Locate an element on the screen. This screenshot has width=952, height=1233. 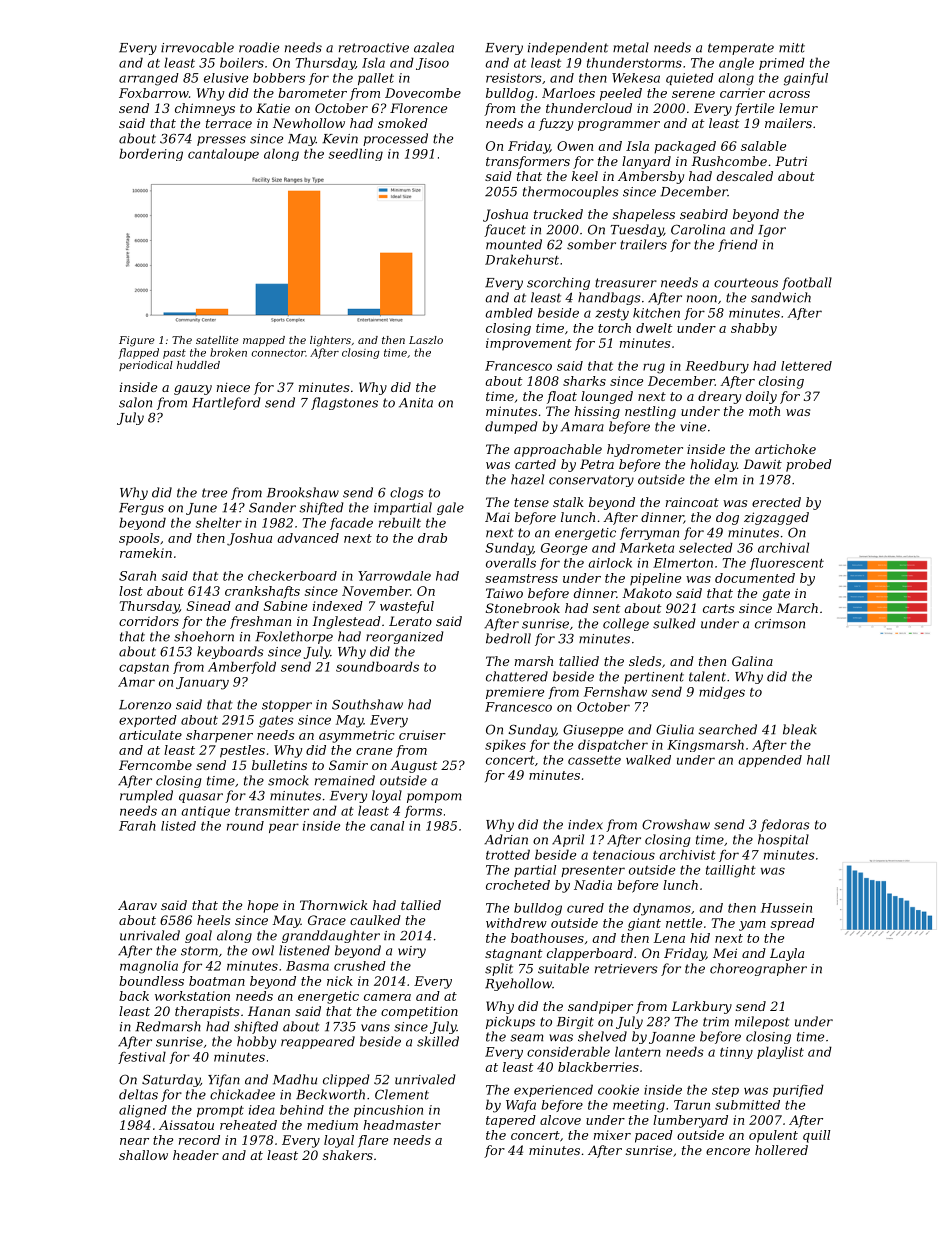
Makoto is located at coordinates (647, 593).
